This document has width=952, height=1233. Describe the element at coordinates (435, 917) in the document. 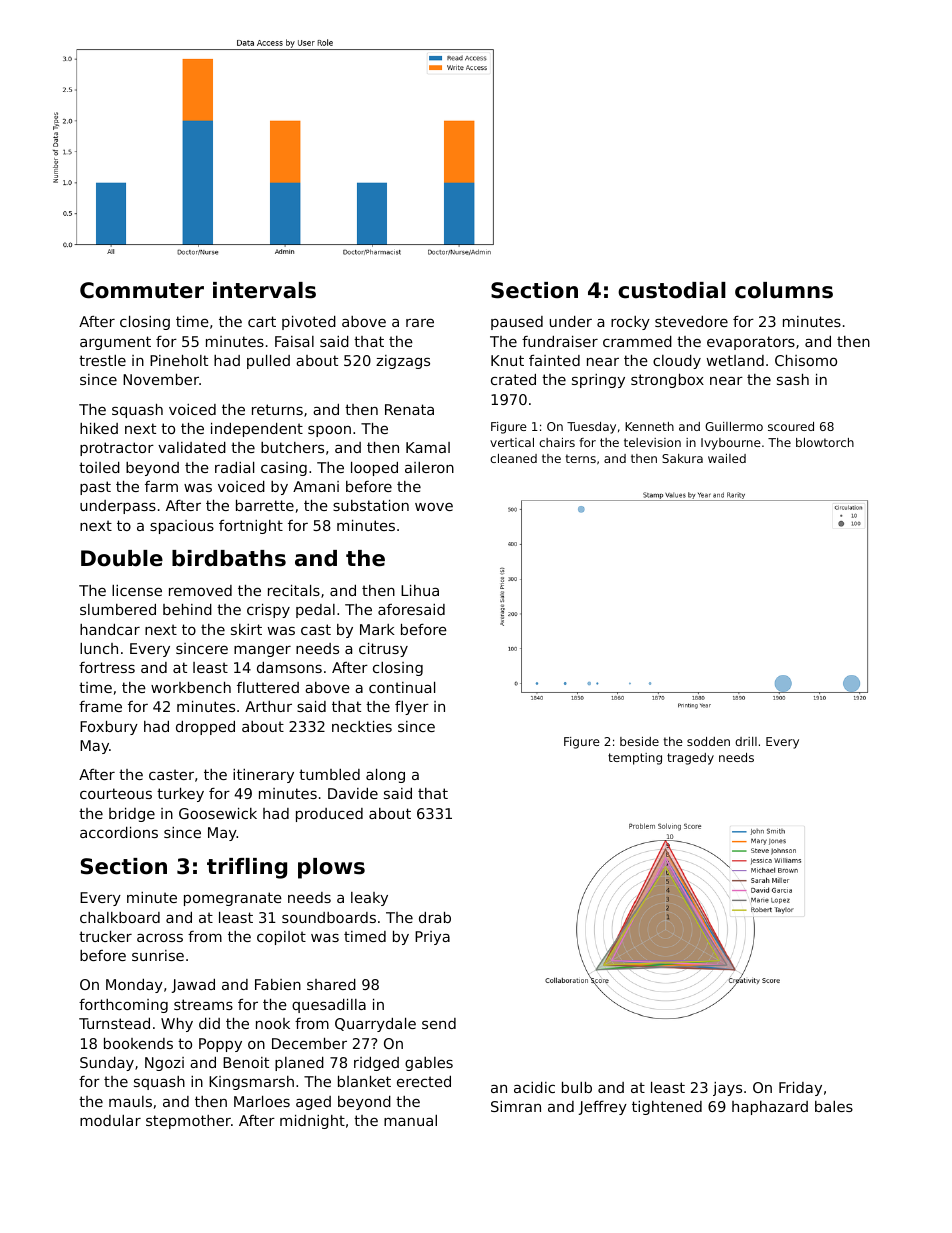

I see `drab` at that location.
